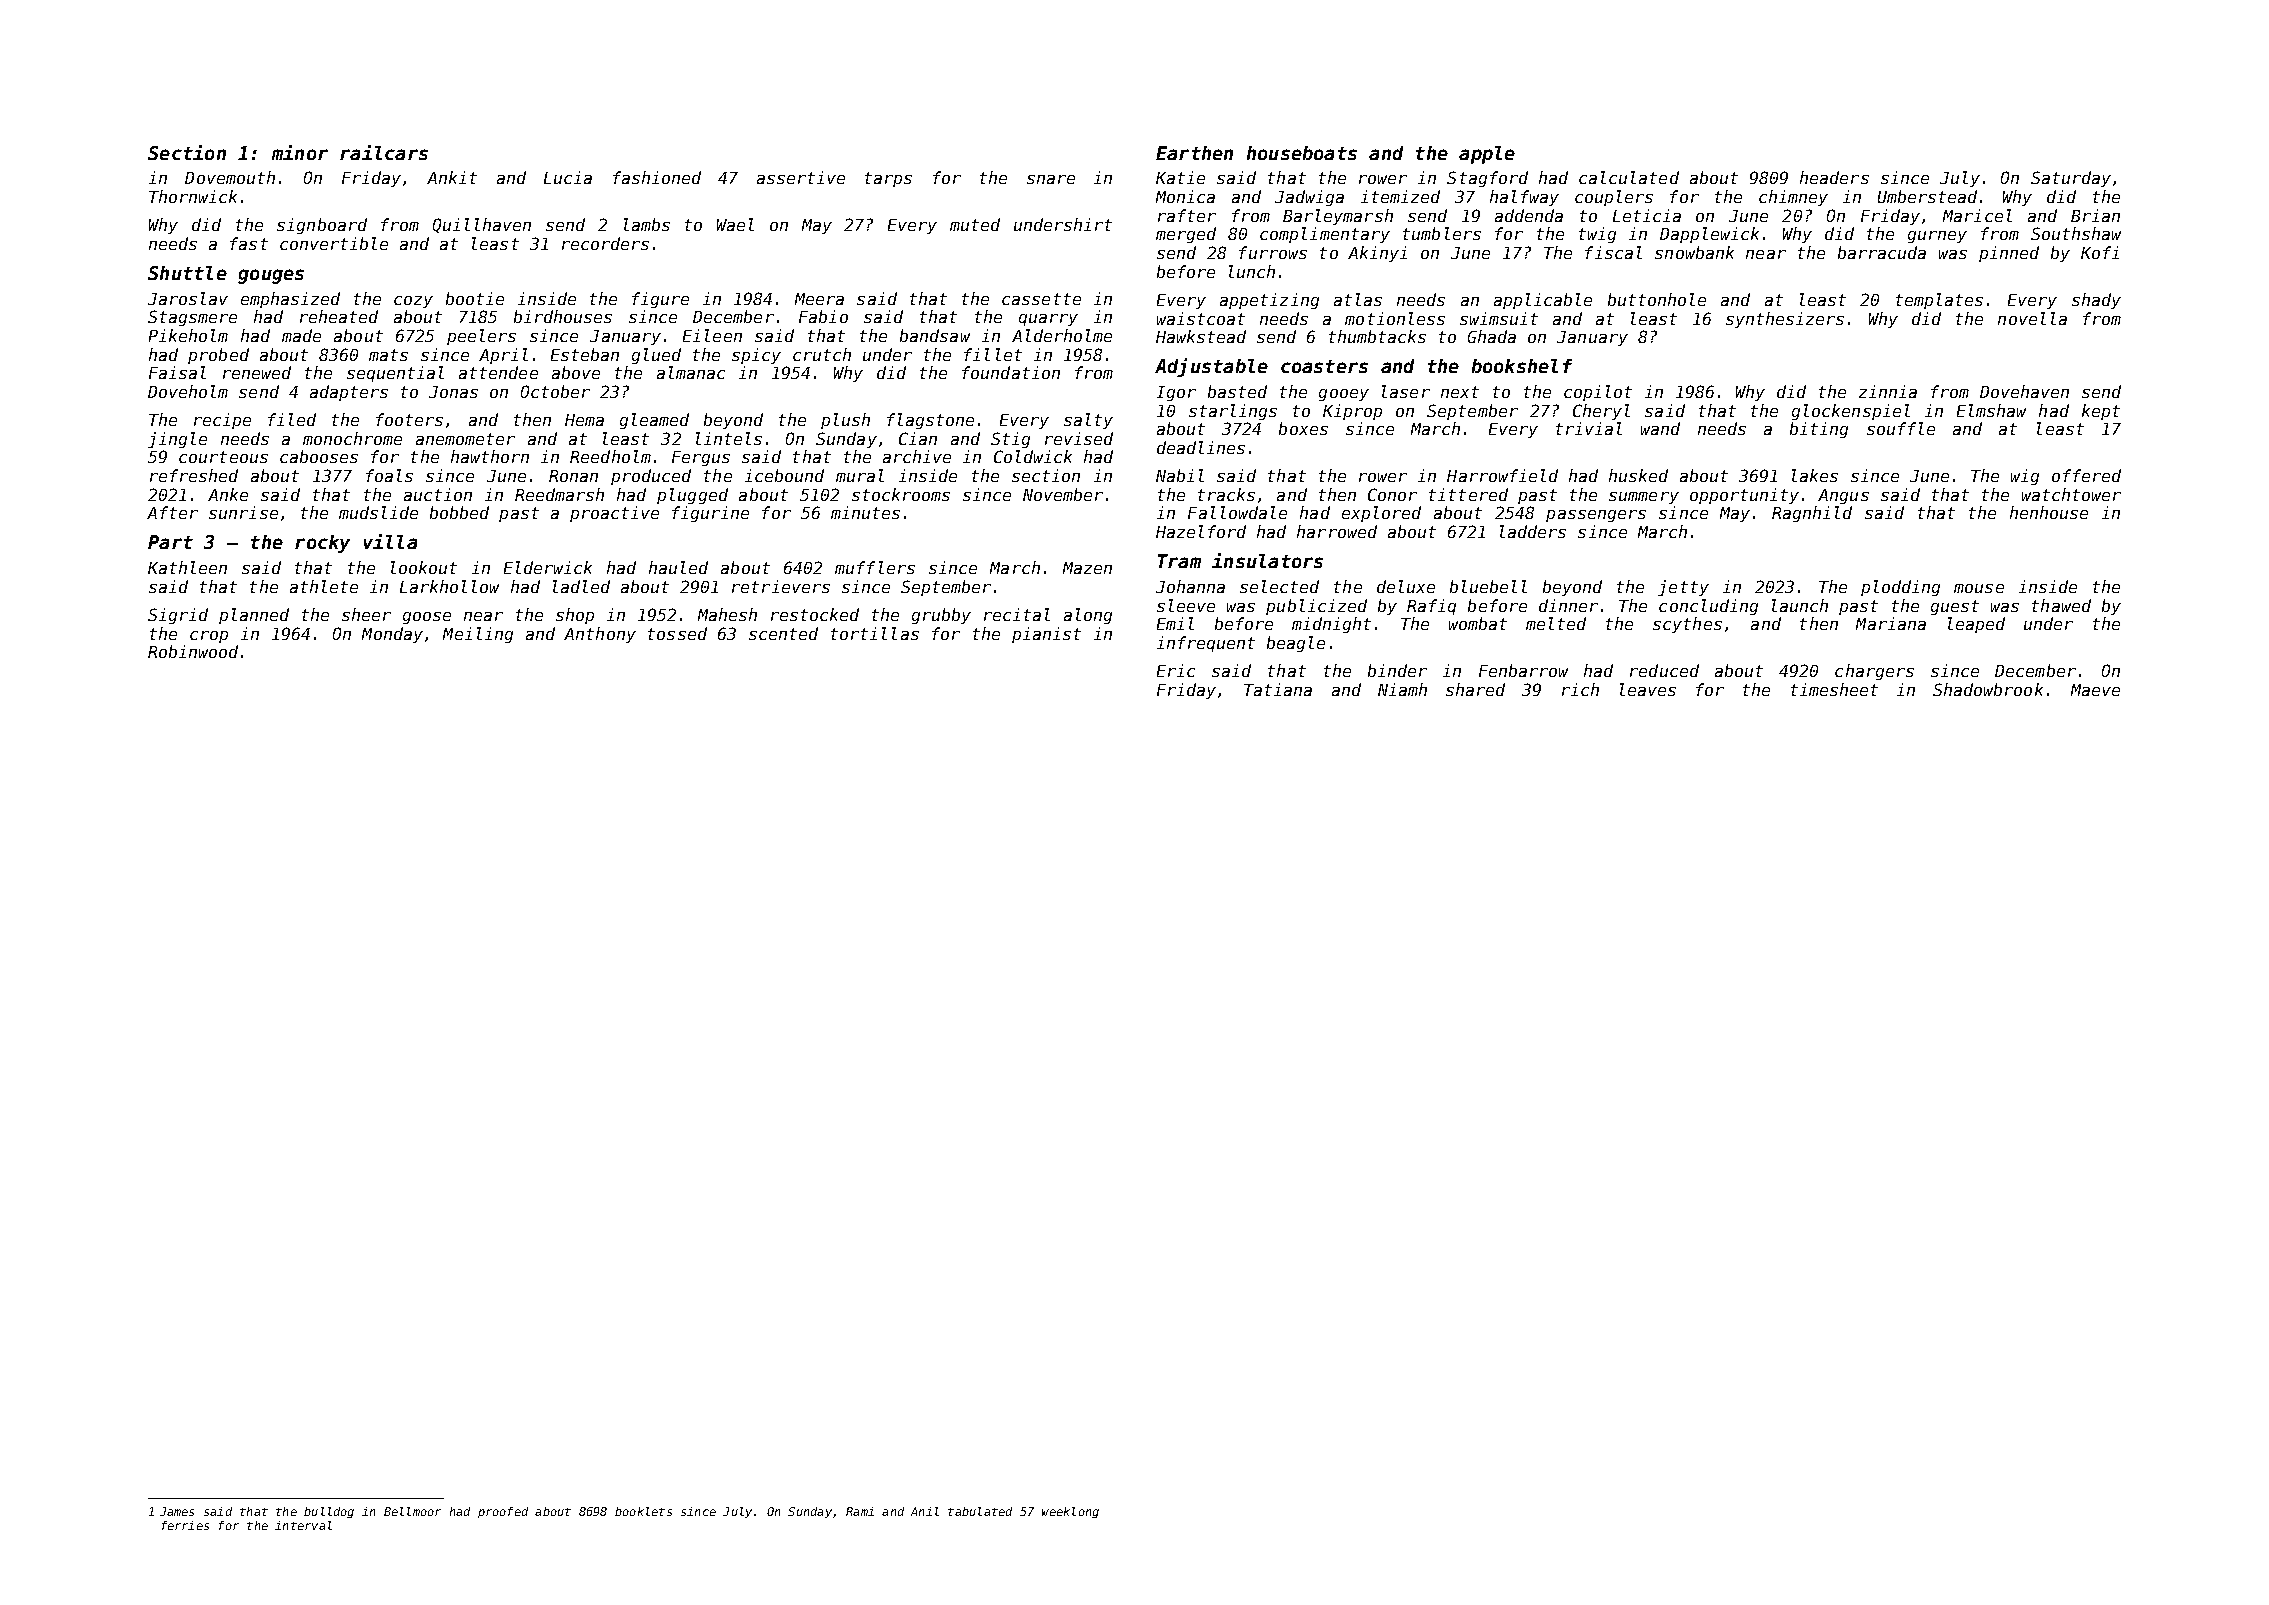 The height and width of the image is (1605, 2269). What do you see at coordinates (187, 567) in the image?
I see `Kathleen` at bounding box center [187, 567].
